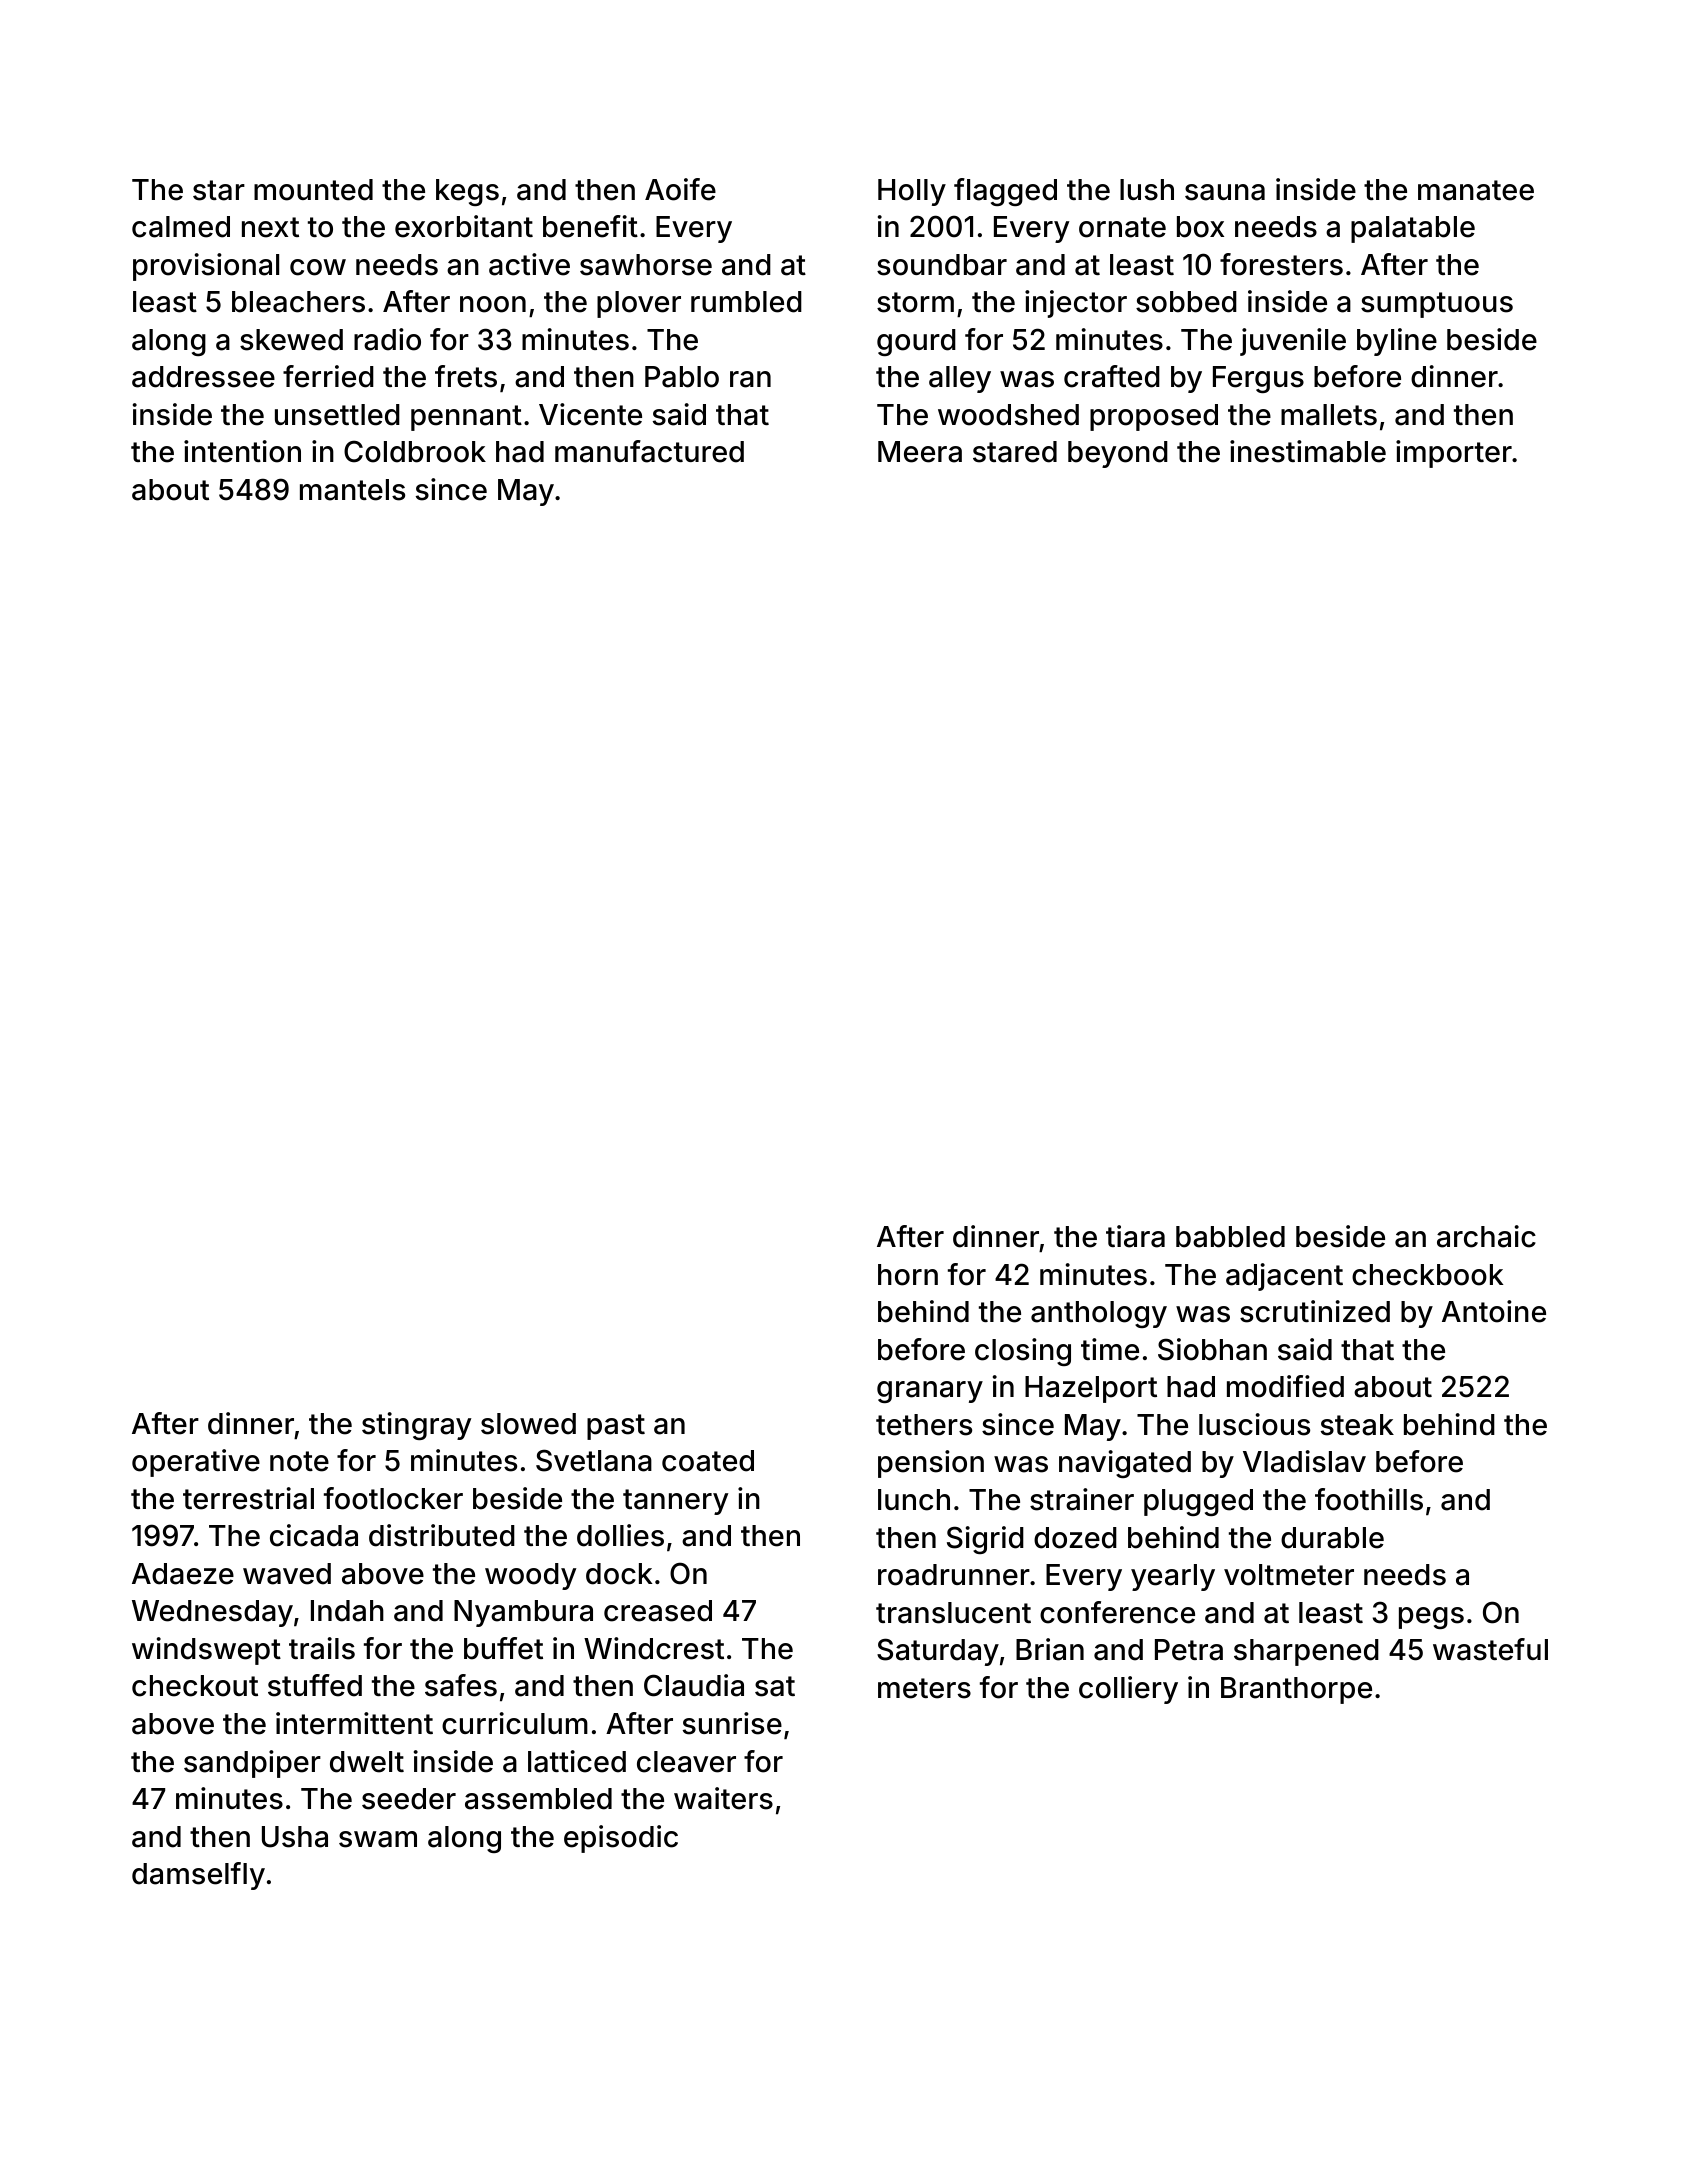 Image resolution: width=1683 pixels, height=2178 pixels. What do you see at coordinates (1230, 1237) in the screenshot?
I see `babbled` at bounding box center [1230, 1237].
